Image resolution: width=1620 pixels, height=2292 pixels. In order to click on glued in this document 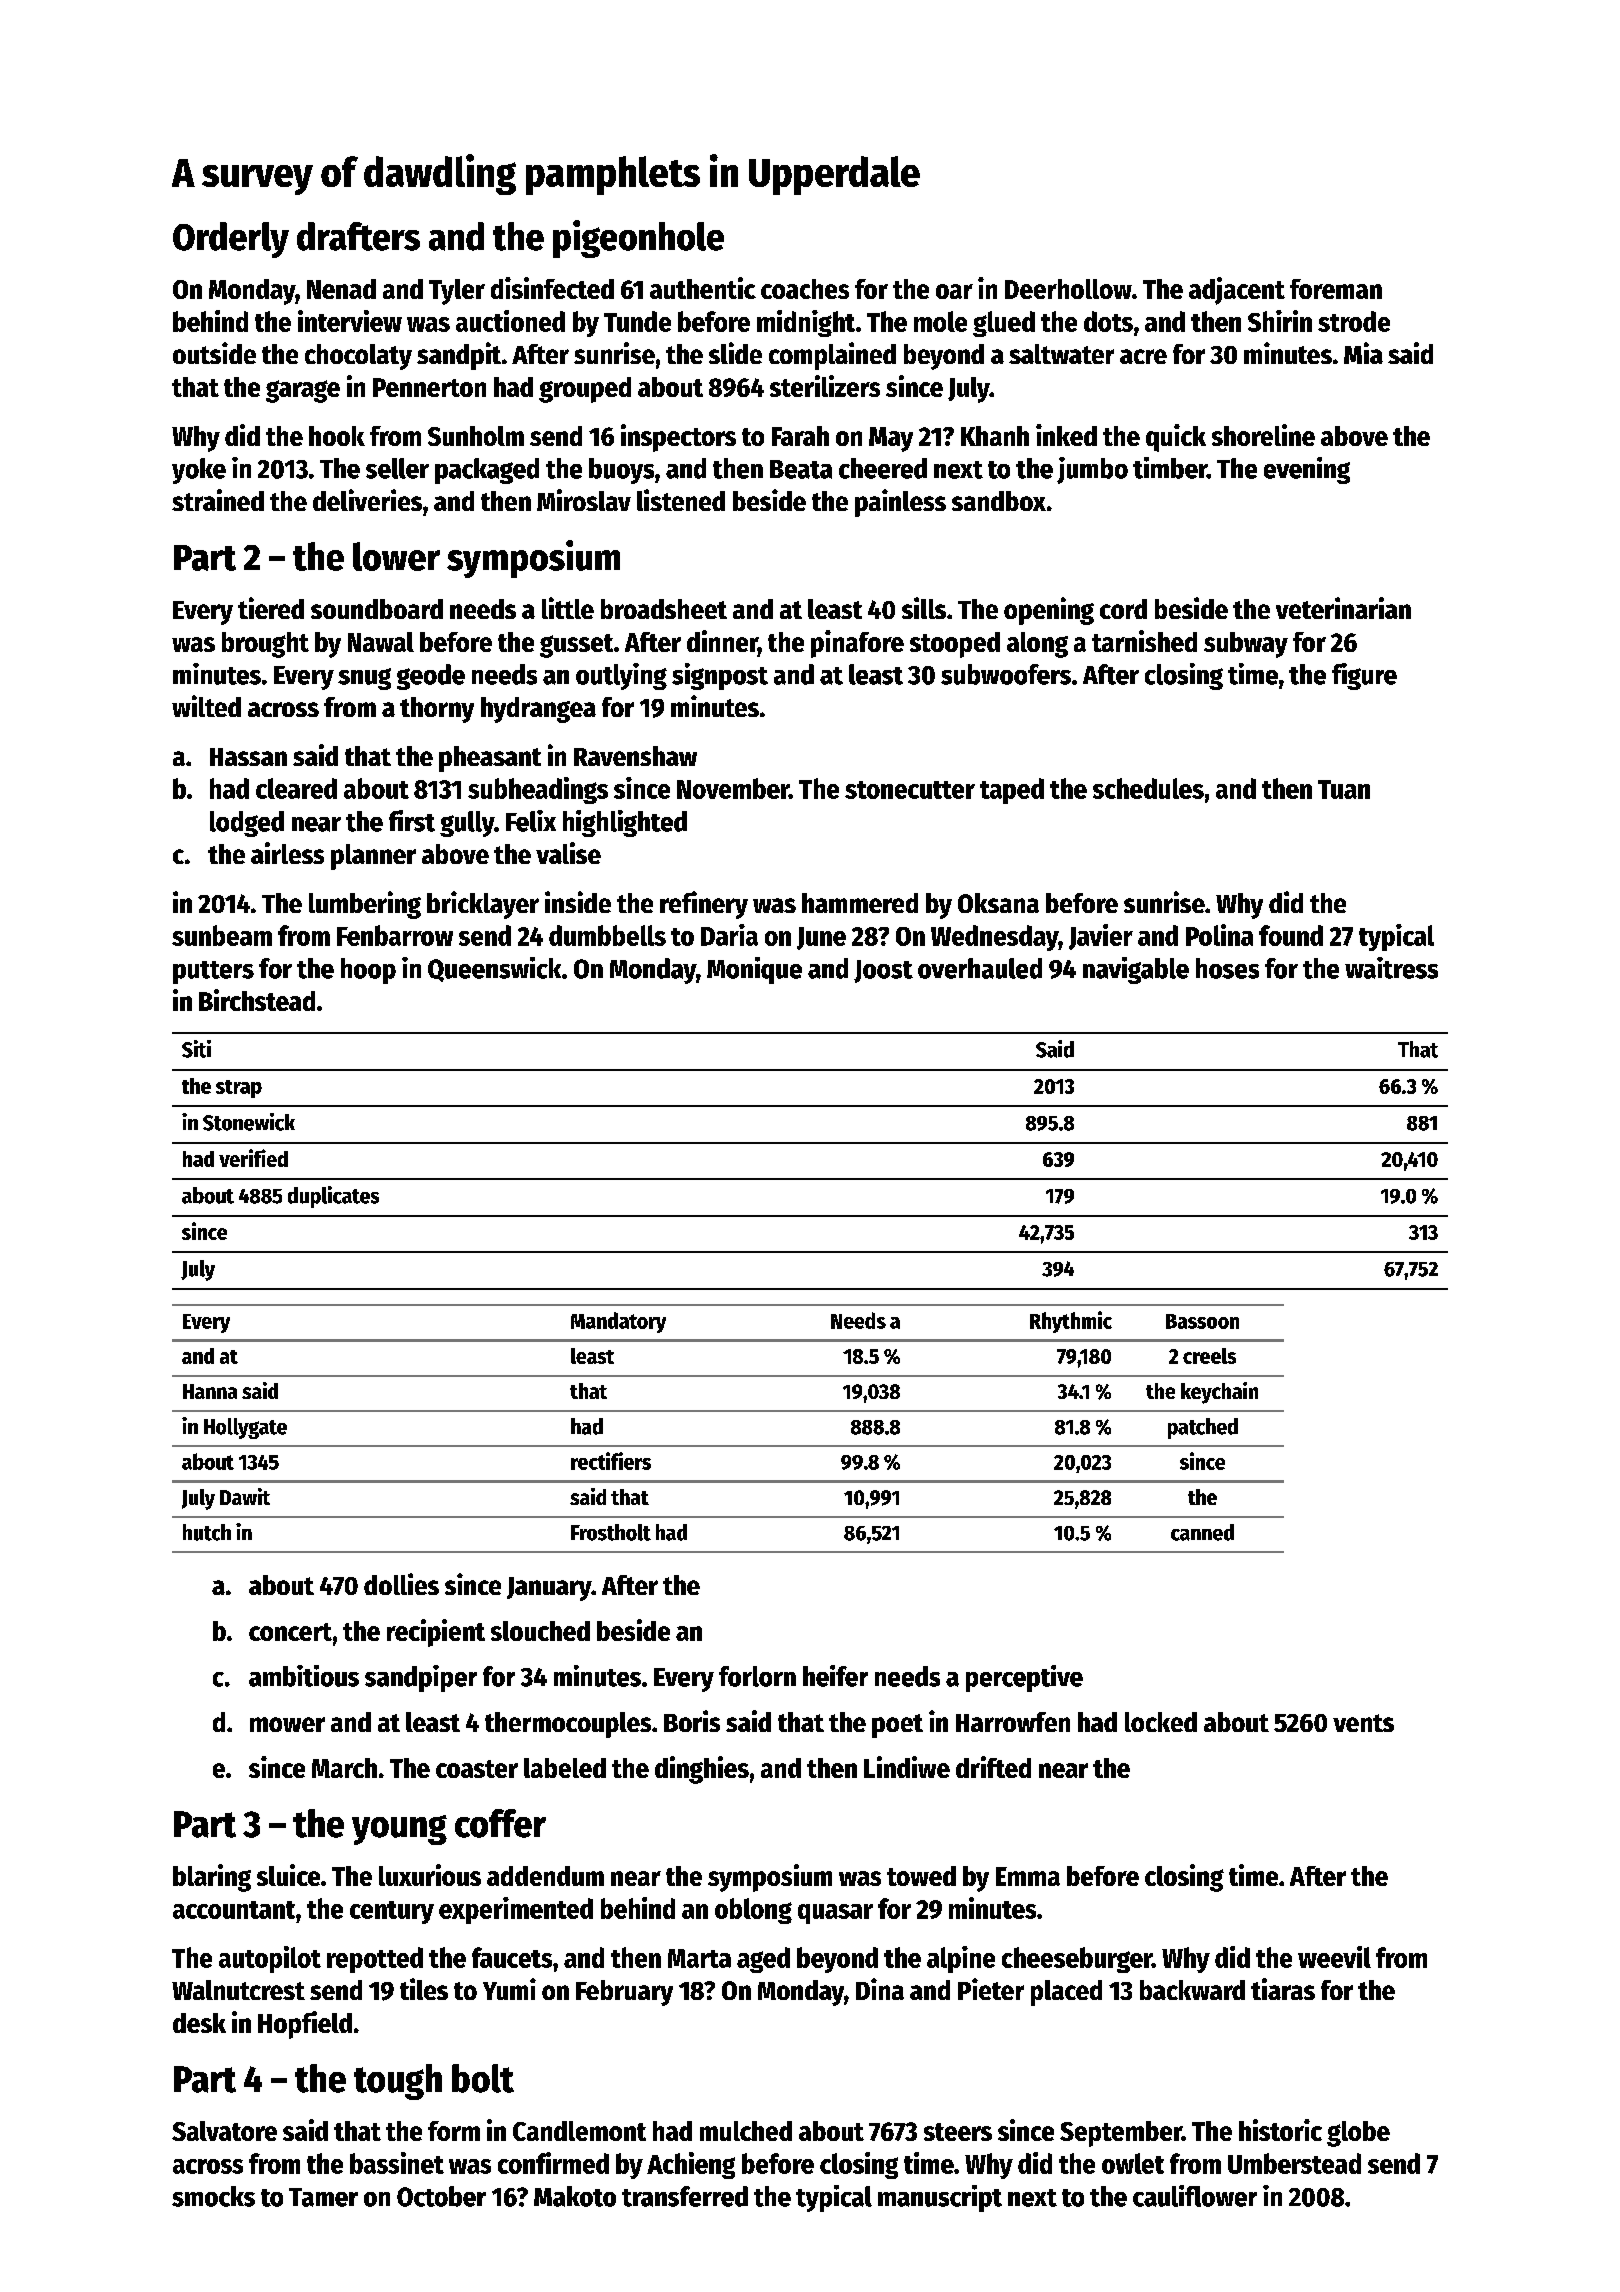, I will do `click(1004, 324)`.
